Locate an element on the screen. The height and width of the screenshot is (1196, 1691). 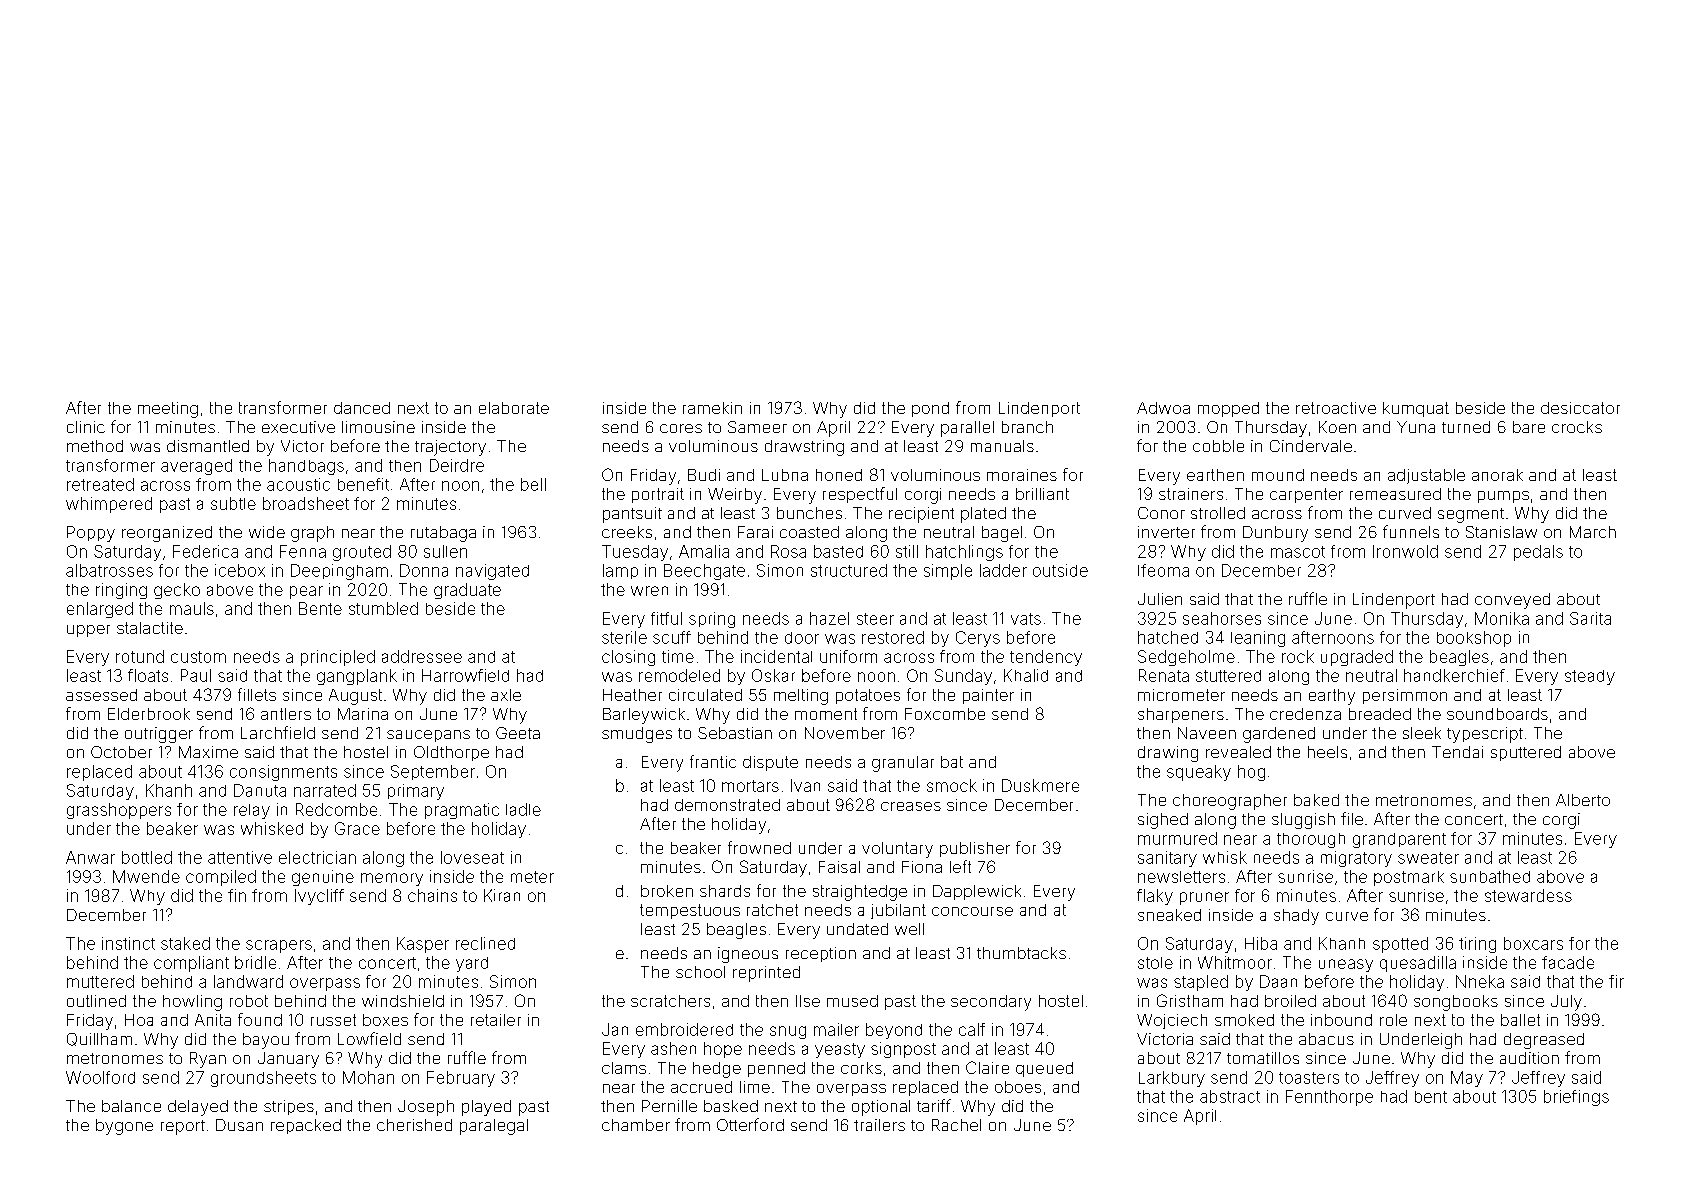
meeting is located at coordinates (168, 410).
